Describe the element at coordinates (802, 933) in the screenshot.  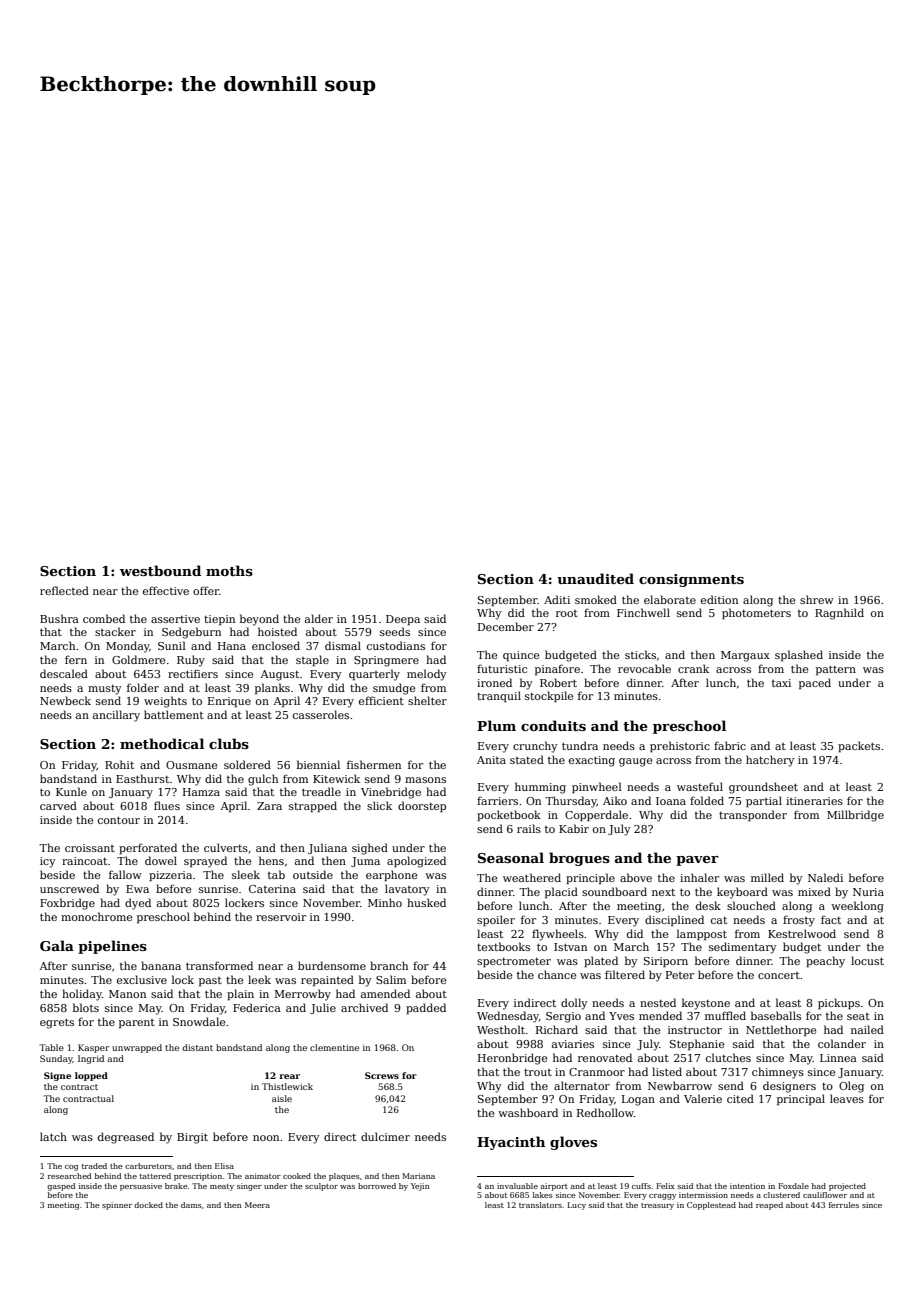
I see `Kestrelwood` at that location.
